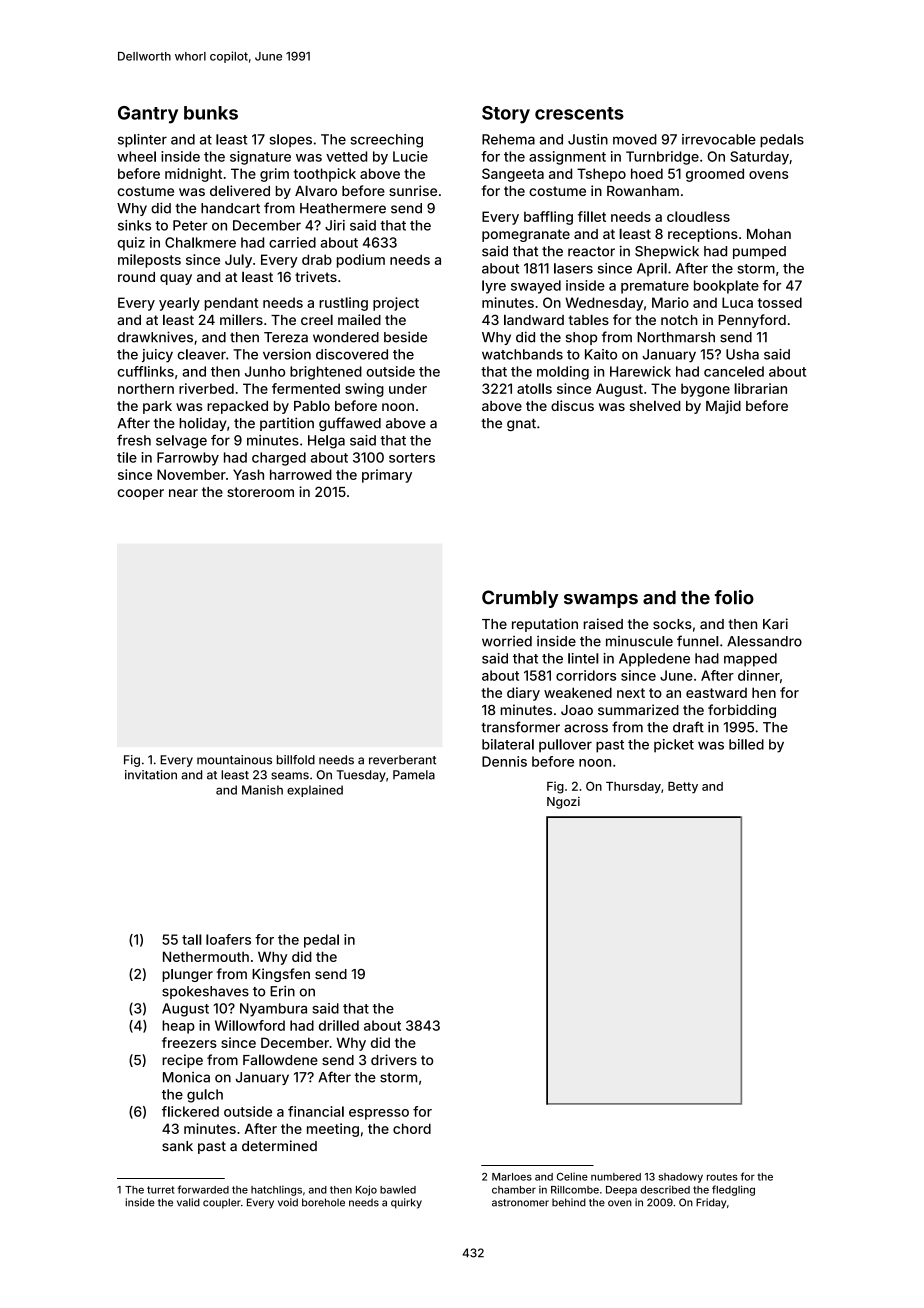 Image resolution: width=924 pixels, height=1308 pixels. What do you see at coordinates (536, 287) in the screenshot?
I see `swayed` at bounding box center [536, 287].
